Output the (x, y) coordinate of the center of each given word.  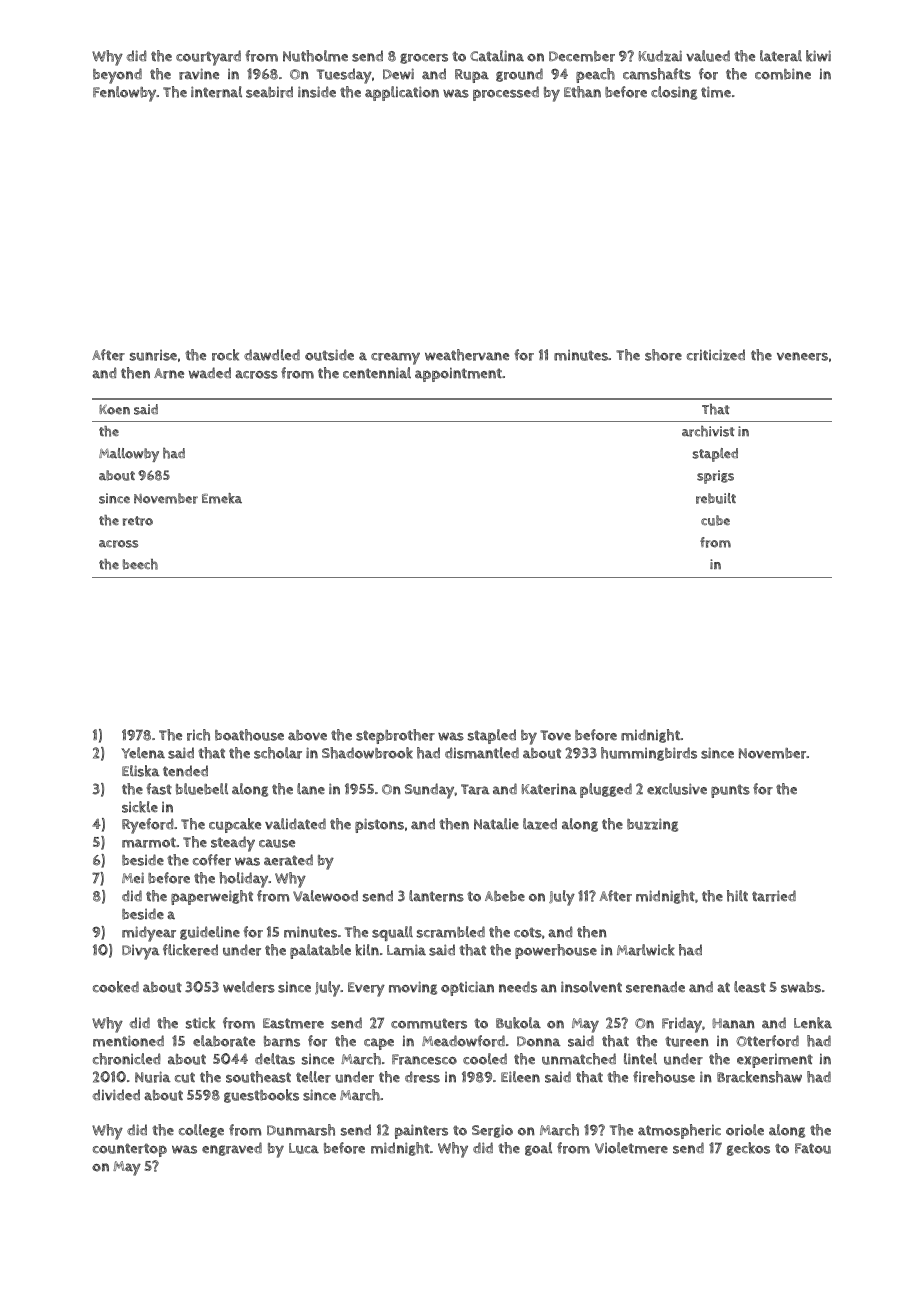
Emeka (222, 498)
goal (538, 1149)
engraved (232, 1149)
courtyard (208, 58)
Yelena (143, 753)
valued (708, 56)
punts (730, 791)
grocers (424, 58)
